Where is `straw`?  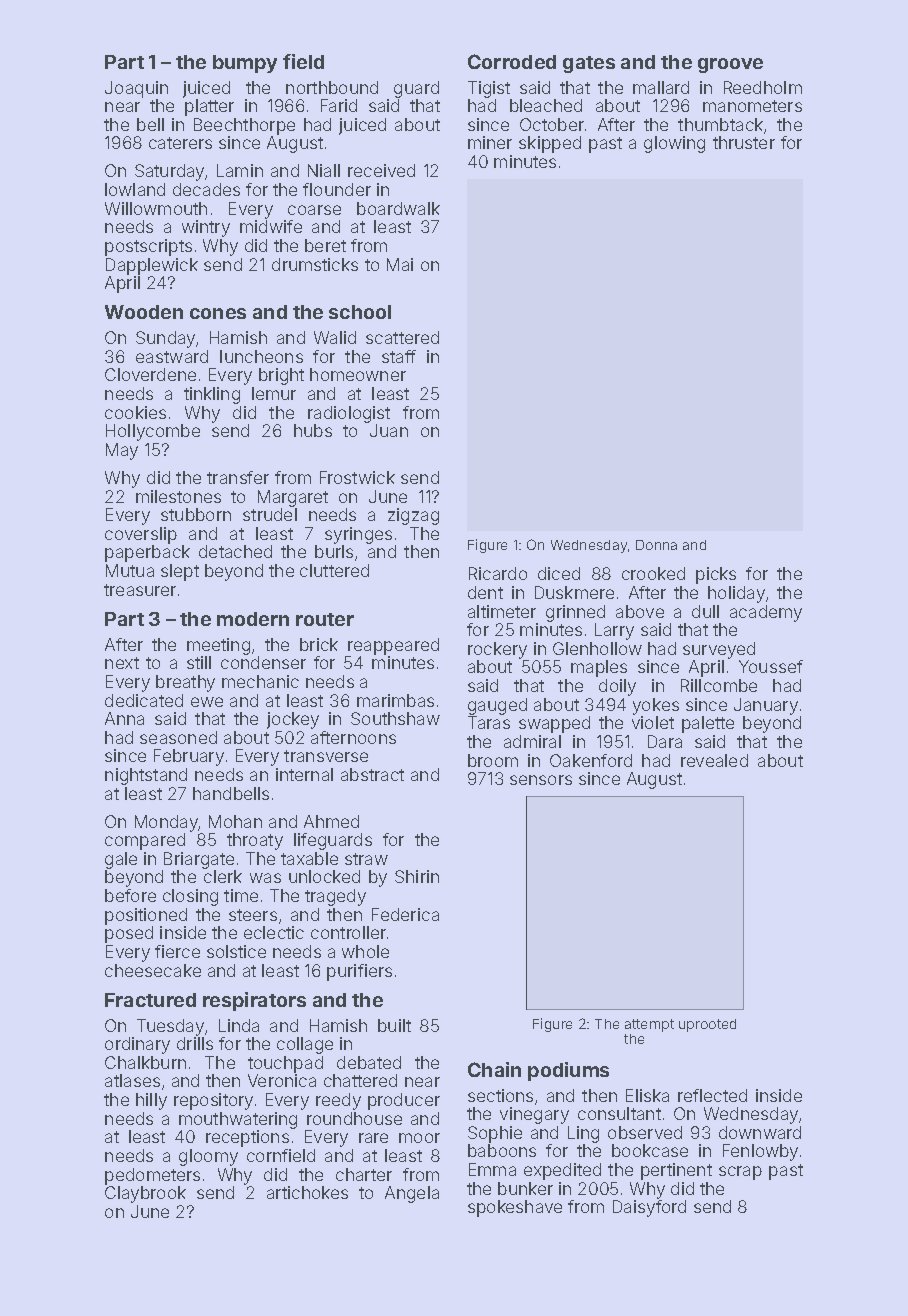
straw is located at coordinates (366, 859).
